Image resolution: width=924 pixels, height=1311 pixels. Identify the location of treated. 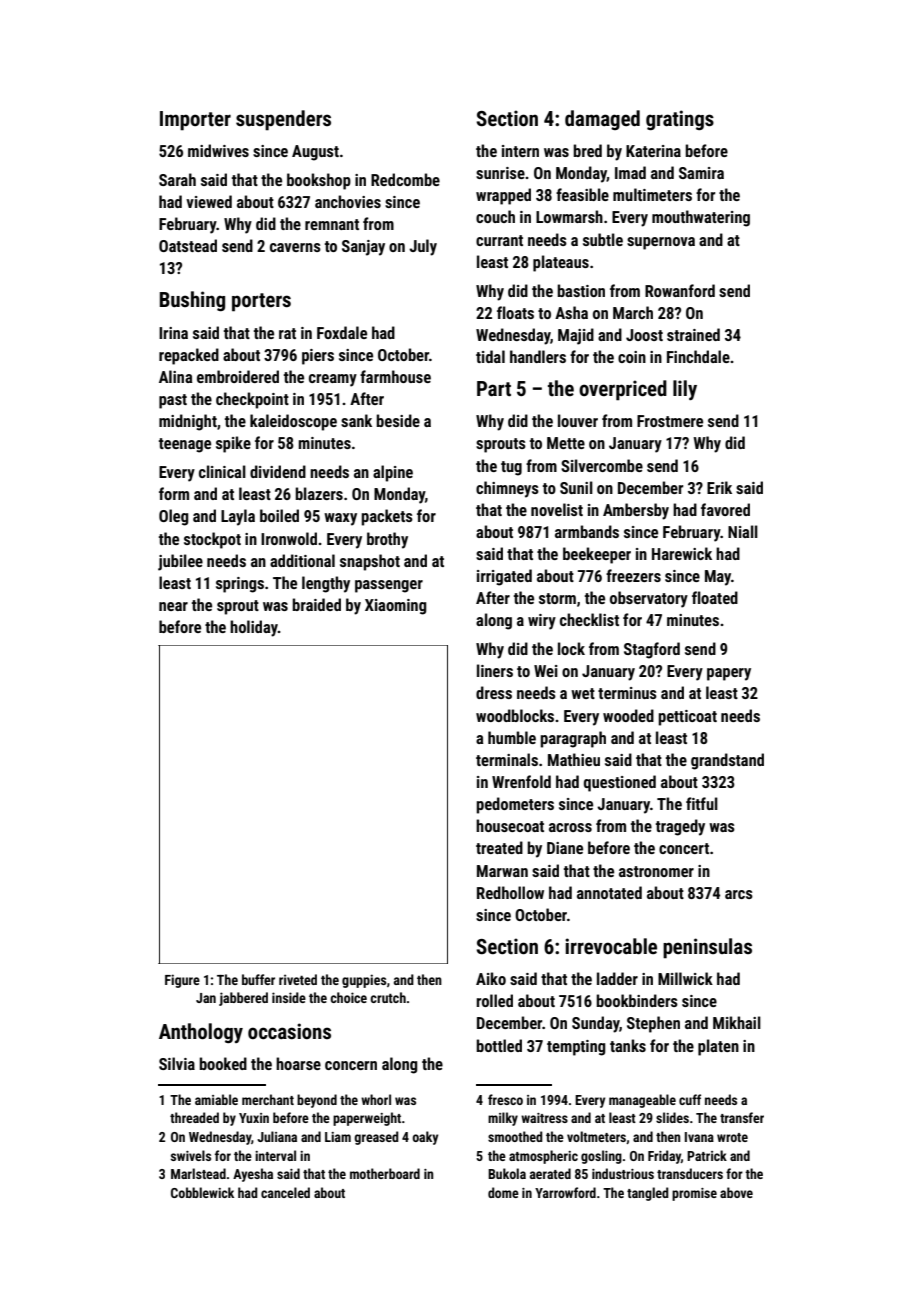
(499, 847).
